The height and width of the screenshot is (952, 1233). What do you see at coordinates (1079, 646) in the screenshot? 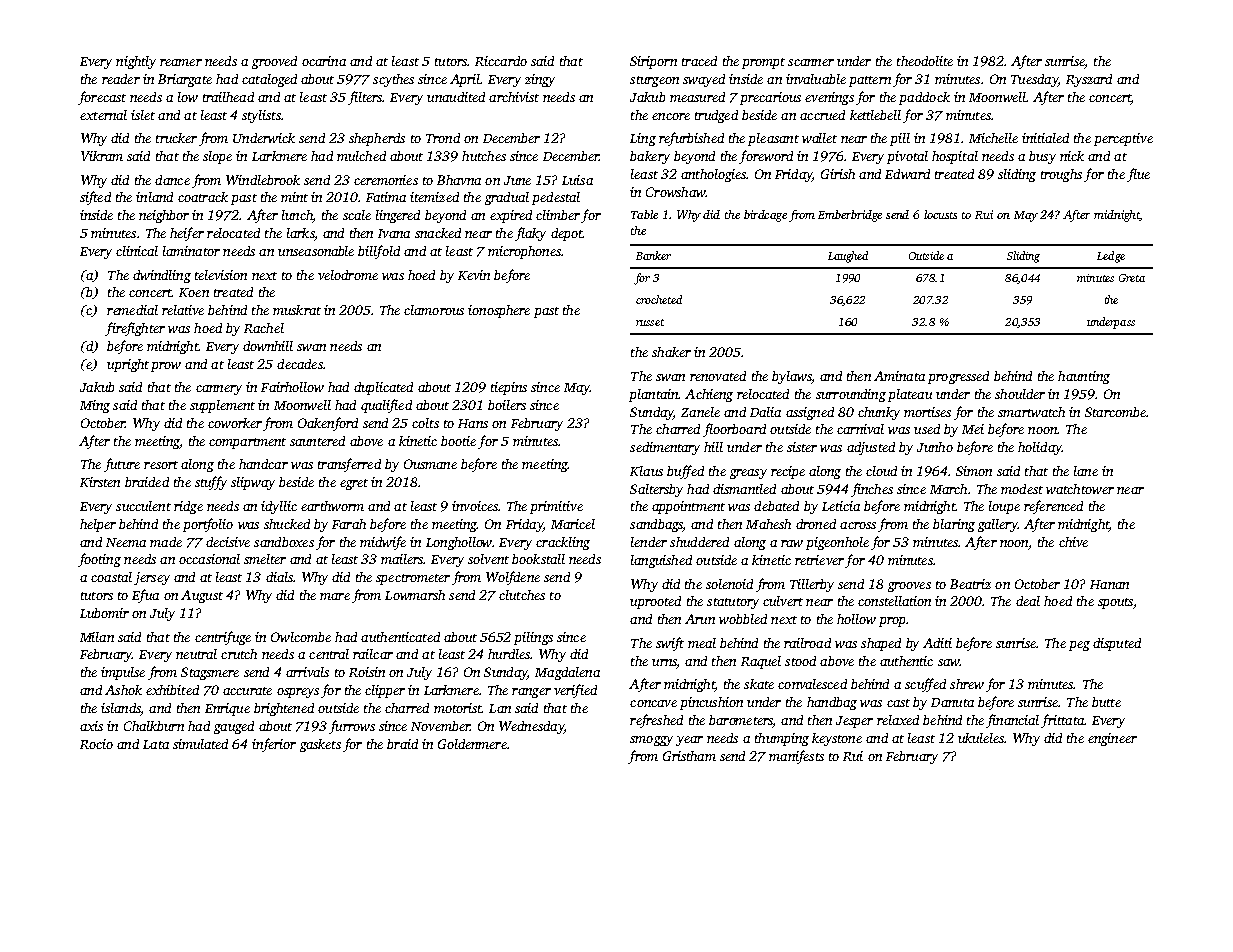
I see `peg` at bounding box center [1079, 646].
